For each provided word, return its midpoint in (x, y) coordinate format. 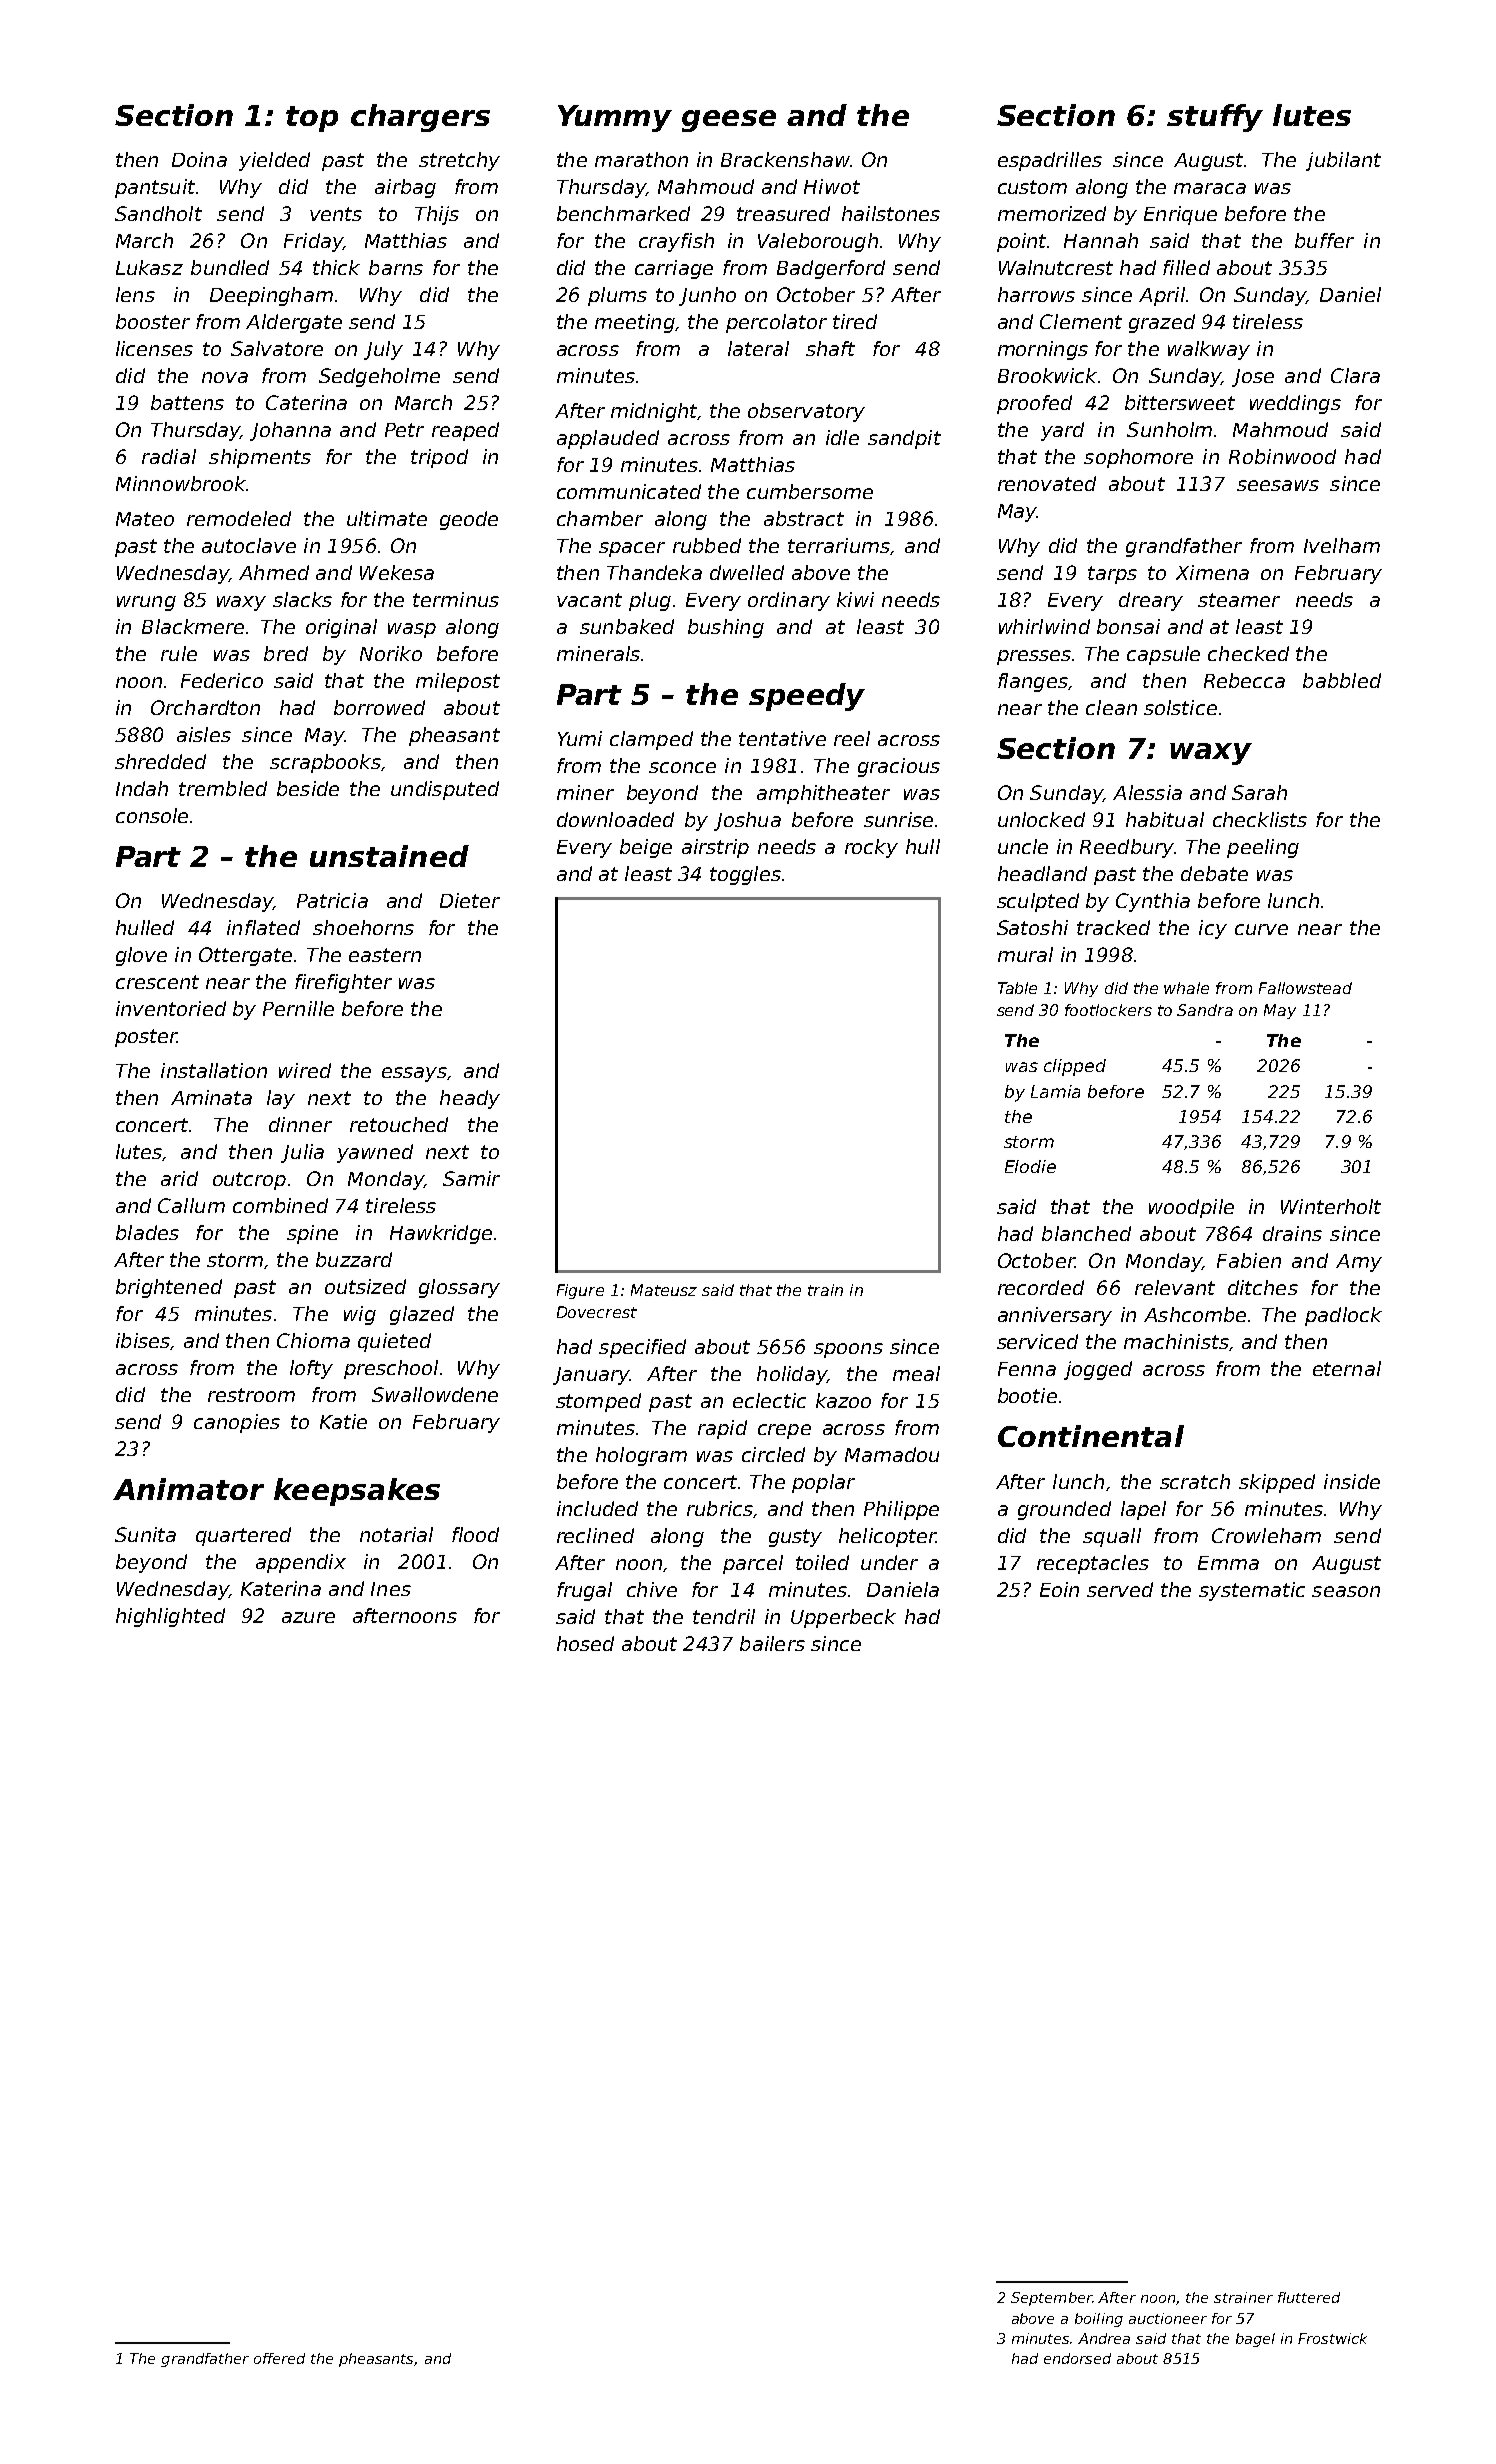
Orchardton (205, 707)
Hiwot (832, 186)
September (1051, 2299)
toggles (745, 875)
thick (336, 267)
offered (279, 2358)
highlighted (170, 1617)
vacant (589, 600)
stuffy (1215, 118)
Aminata (211, 1097)
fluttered (1309, 2297)
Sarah (1259, 792)
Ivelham (1342, 545)
